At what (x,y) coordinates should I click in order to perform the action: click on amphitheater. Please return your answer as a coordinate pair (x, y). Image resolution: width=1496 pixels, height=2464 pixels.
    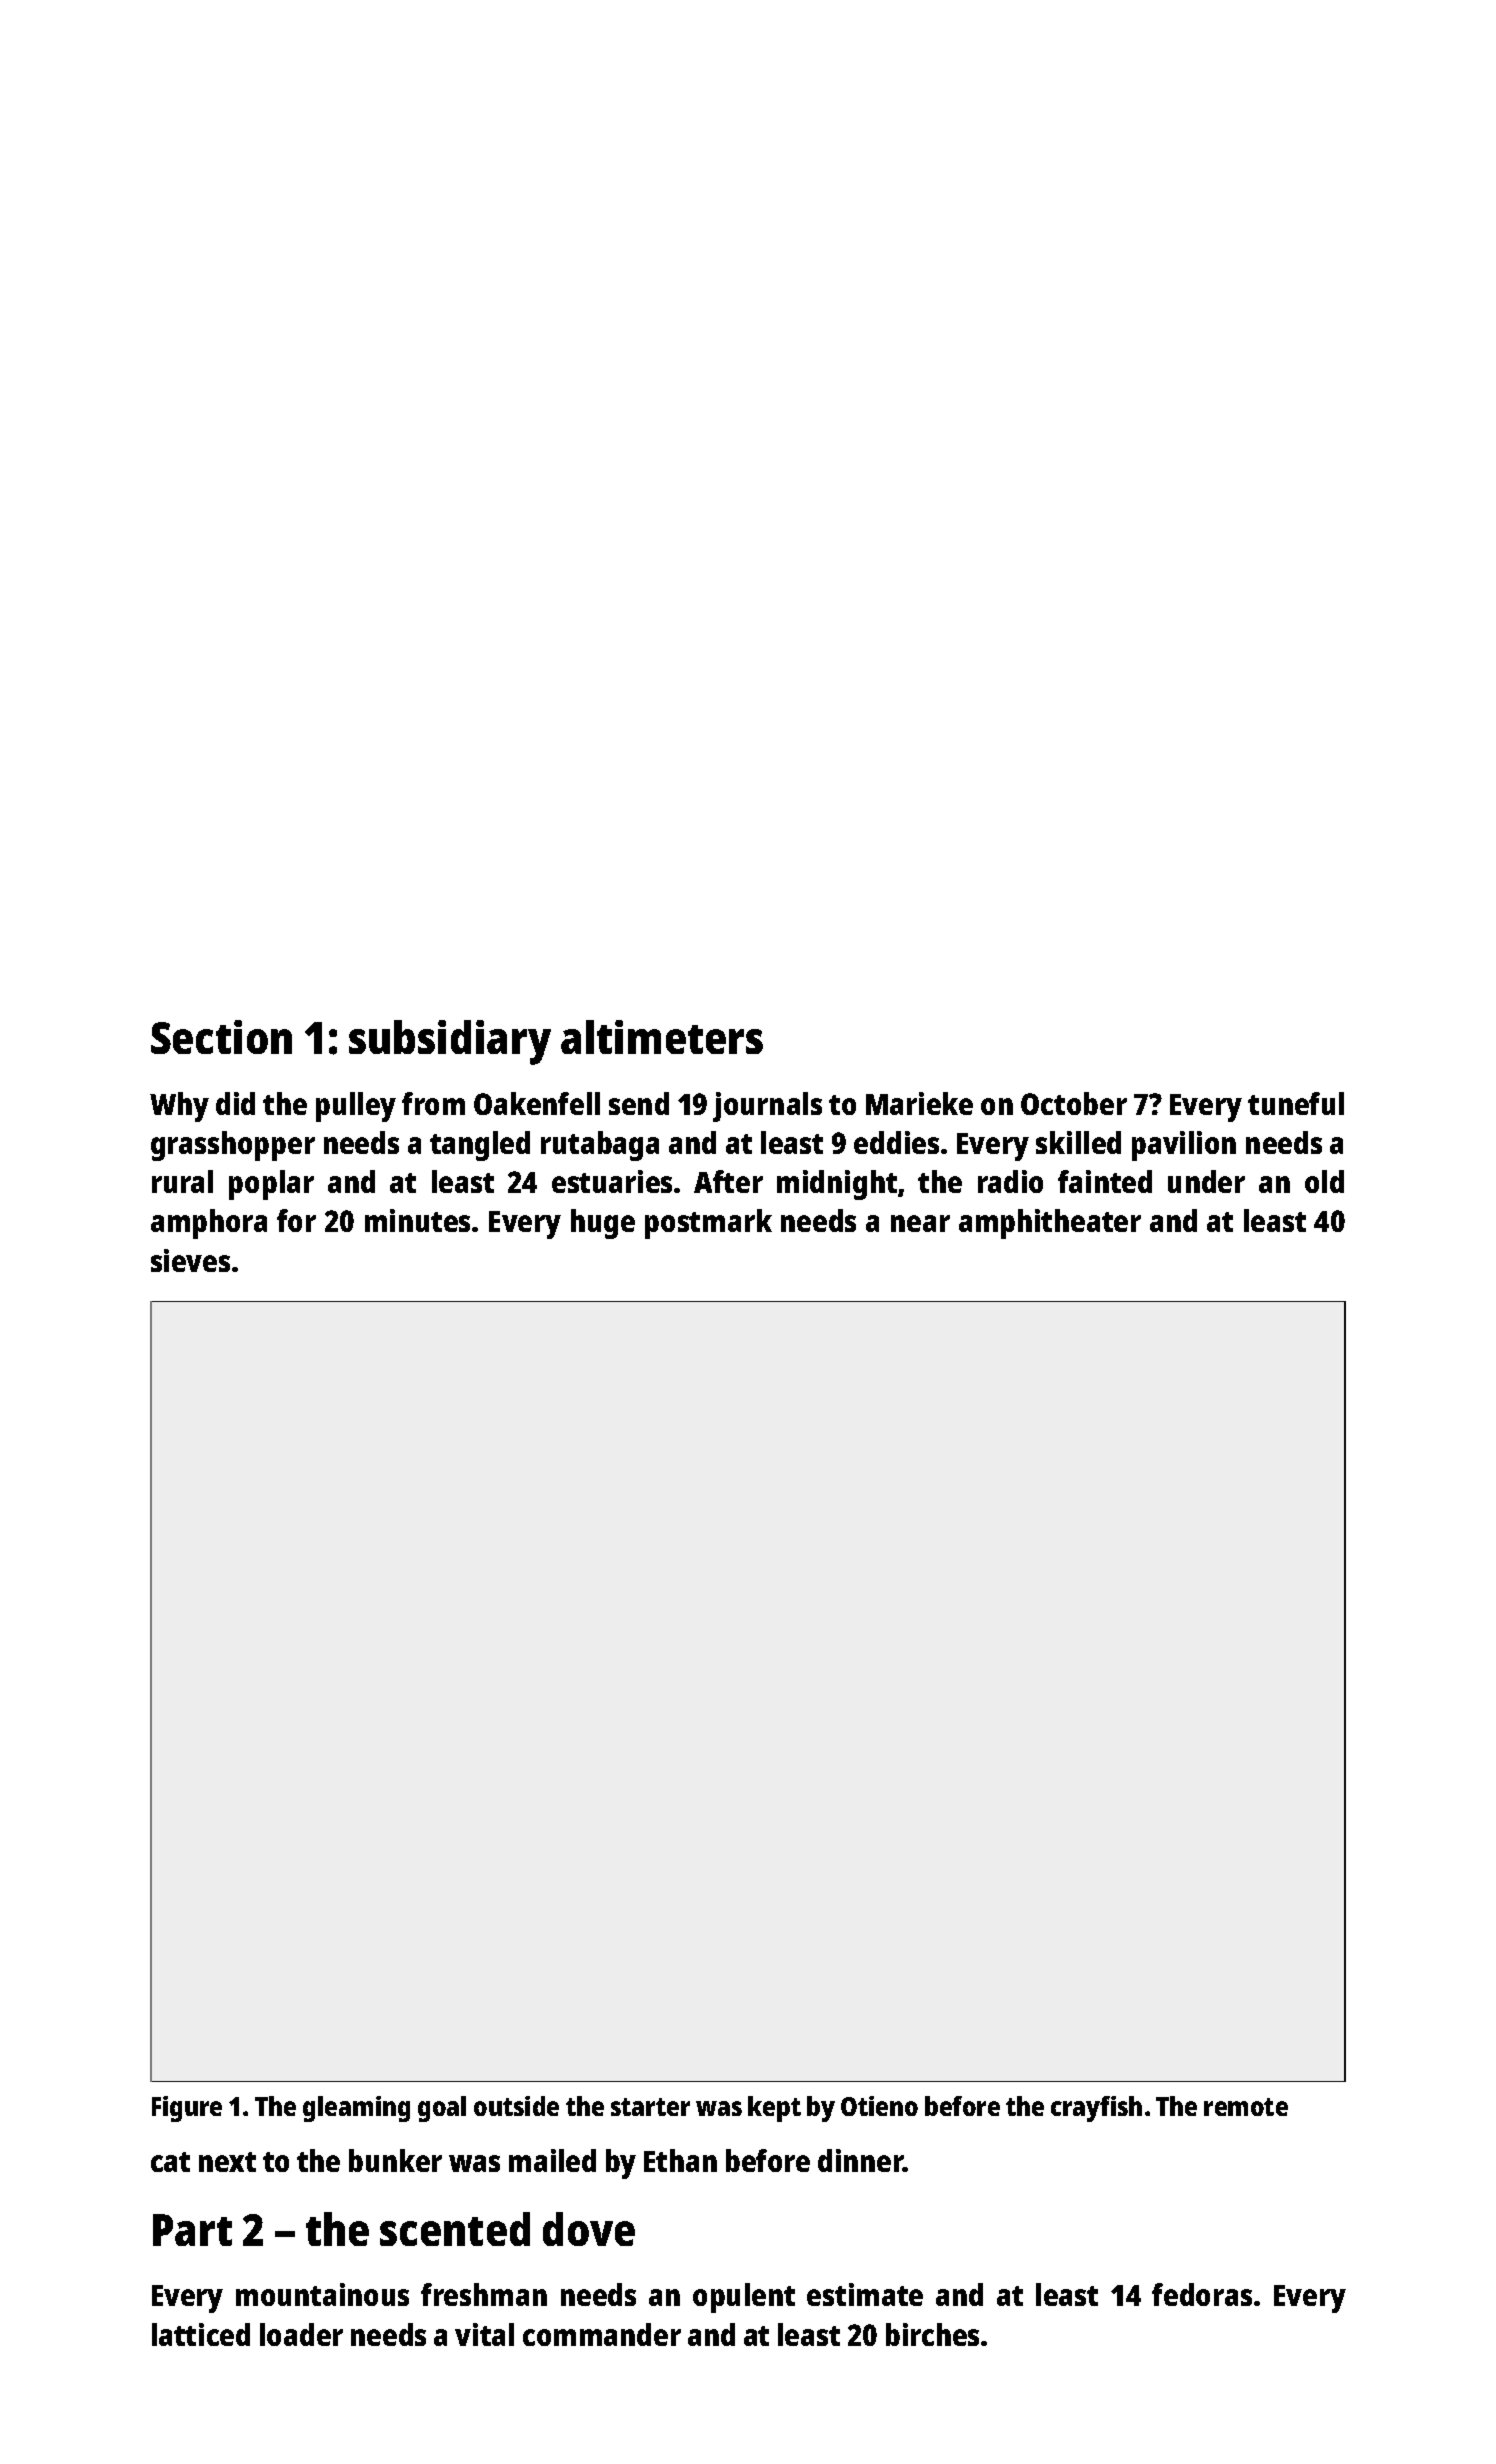
    Looking at the image, I should click on (1050, 1224).
